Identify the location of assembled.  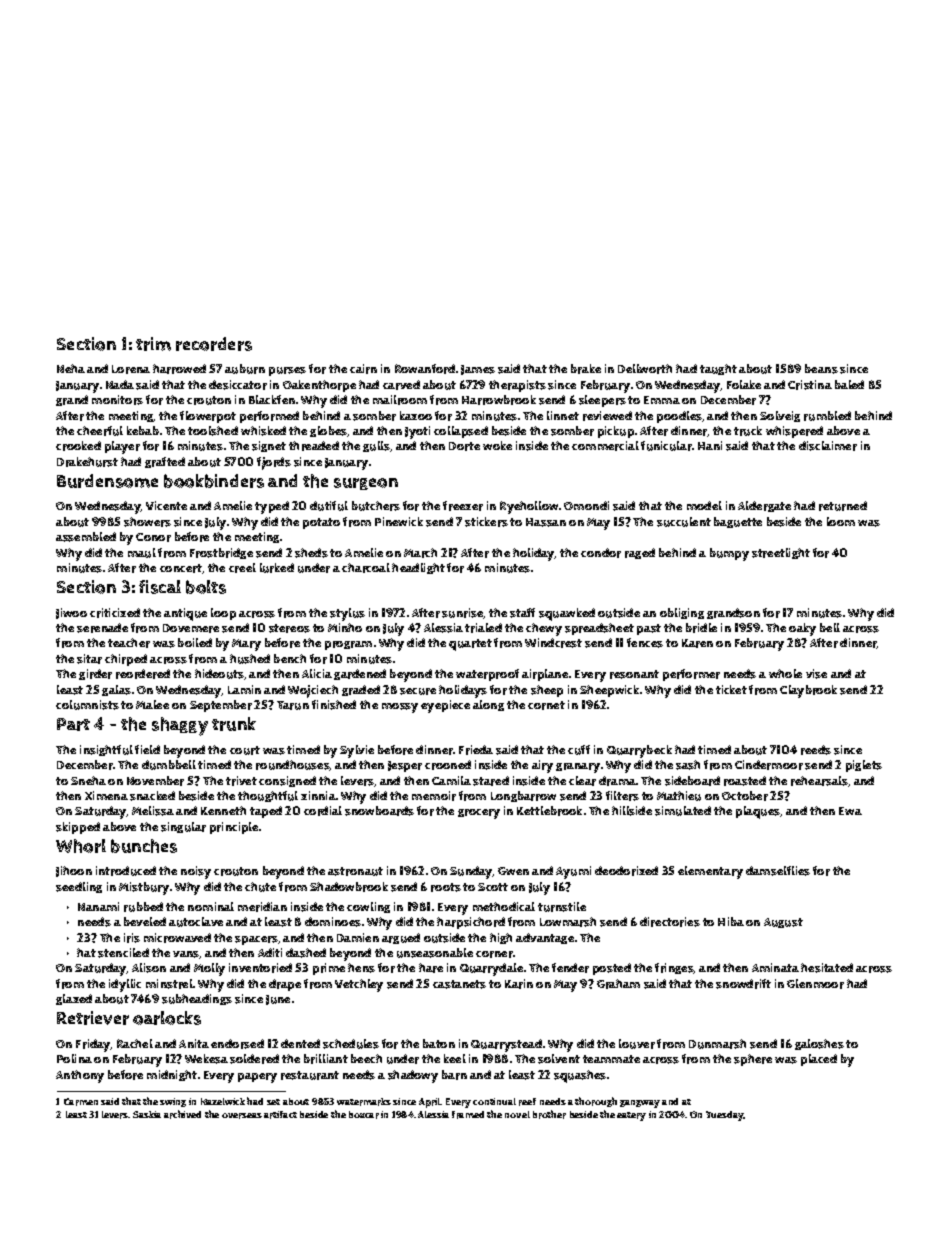
(86, 537).
